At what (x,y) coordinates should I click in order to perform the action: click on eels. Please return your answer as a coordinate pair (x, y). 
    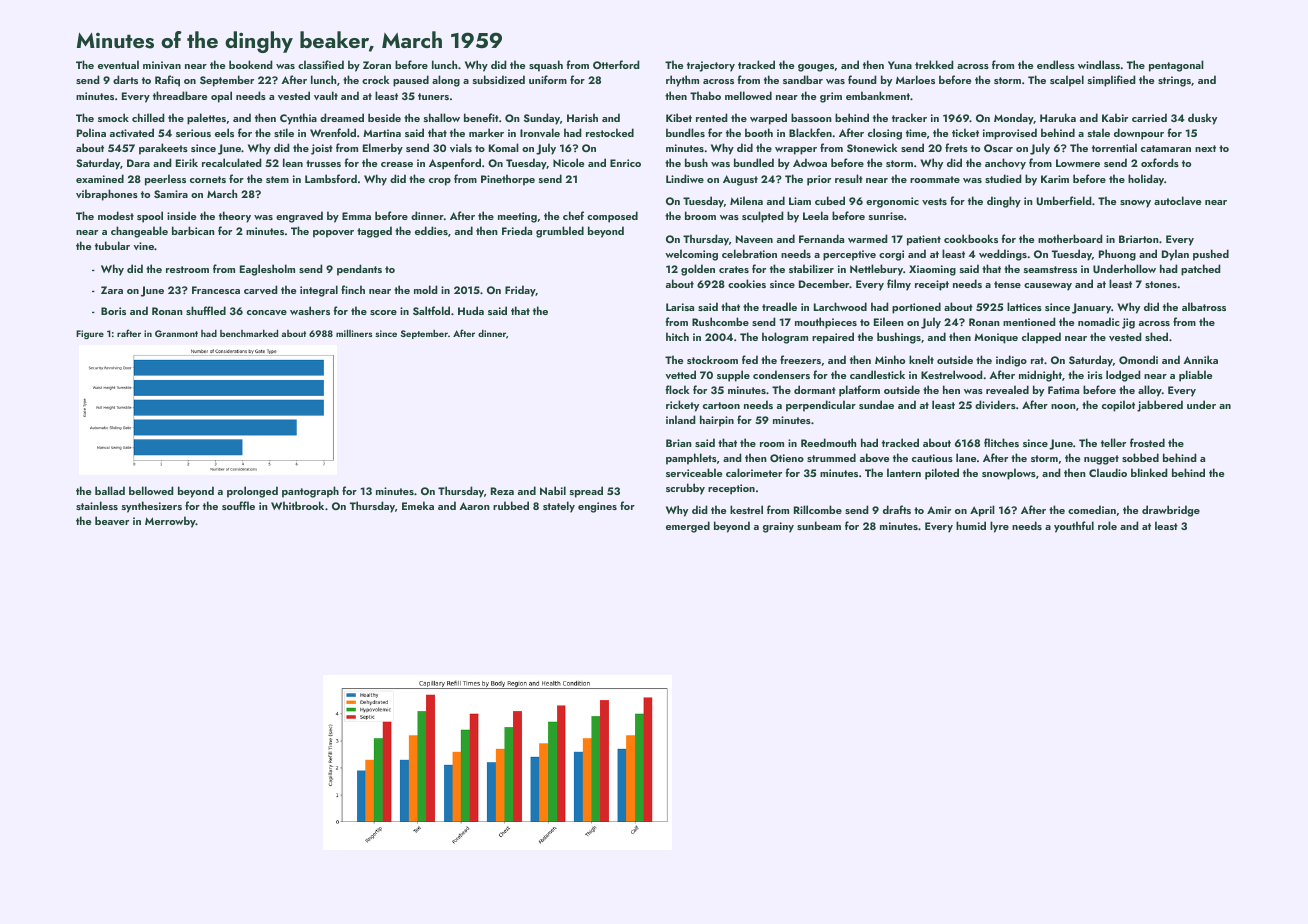
    Looking at the image, I should click on (224, 132).
